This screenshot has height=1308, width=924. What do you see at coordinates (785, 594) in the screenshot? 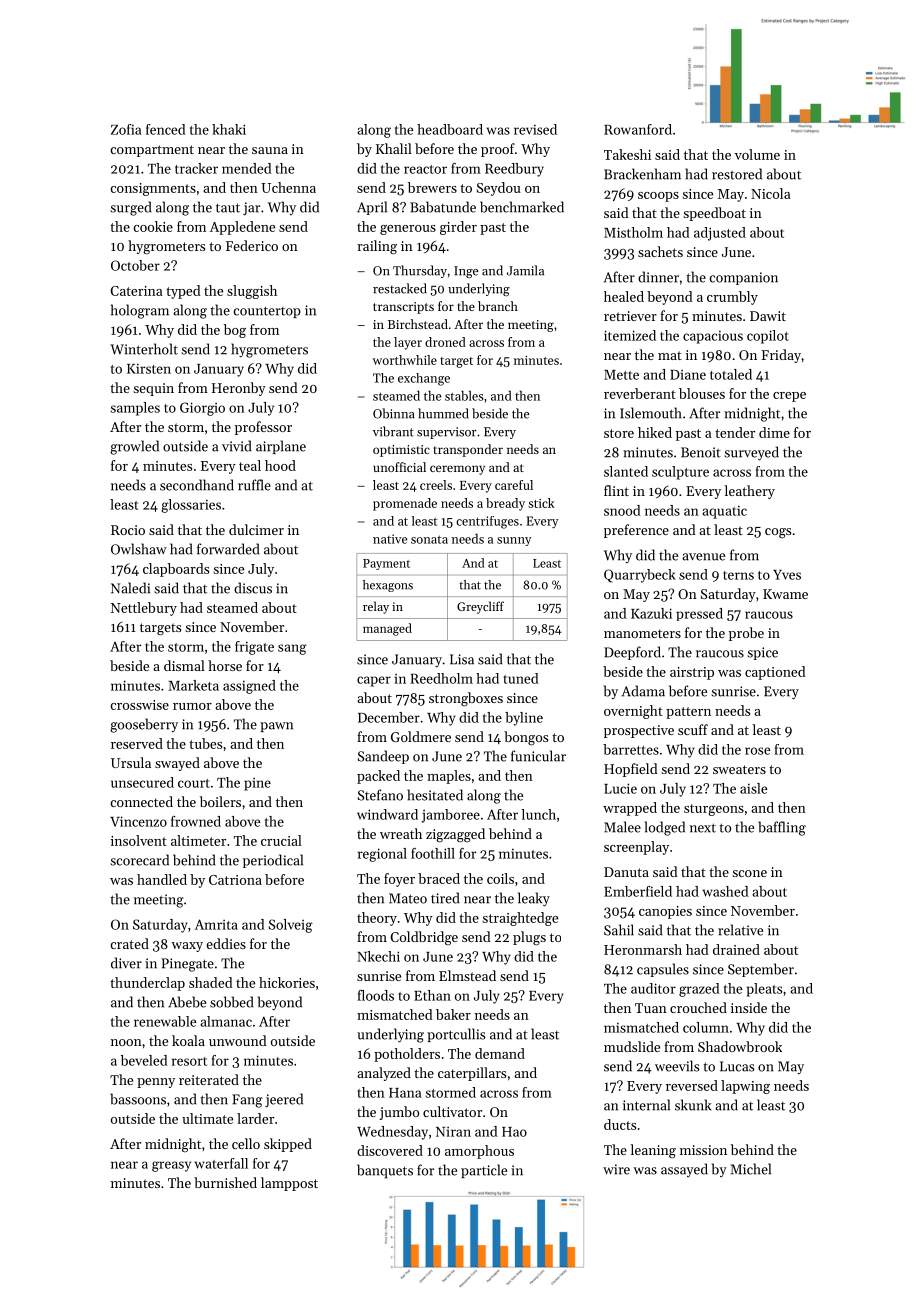
I see `Kwame` at bounding box center [785, 594].
